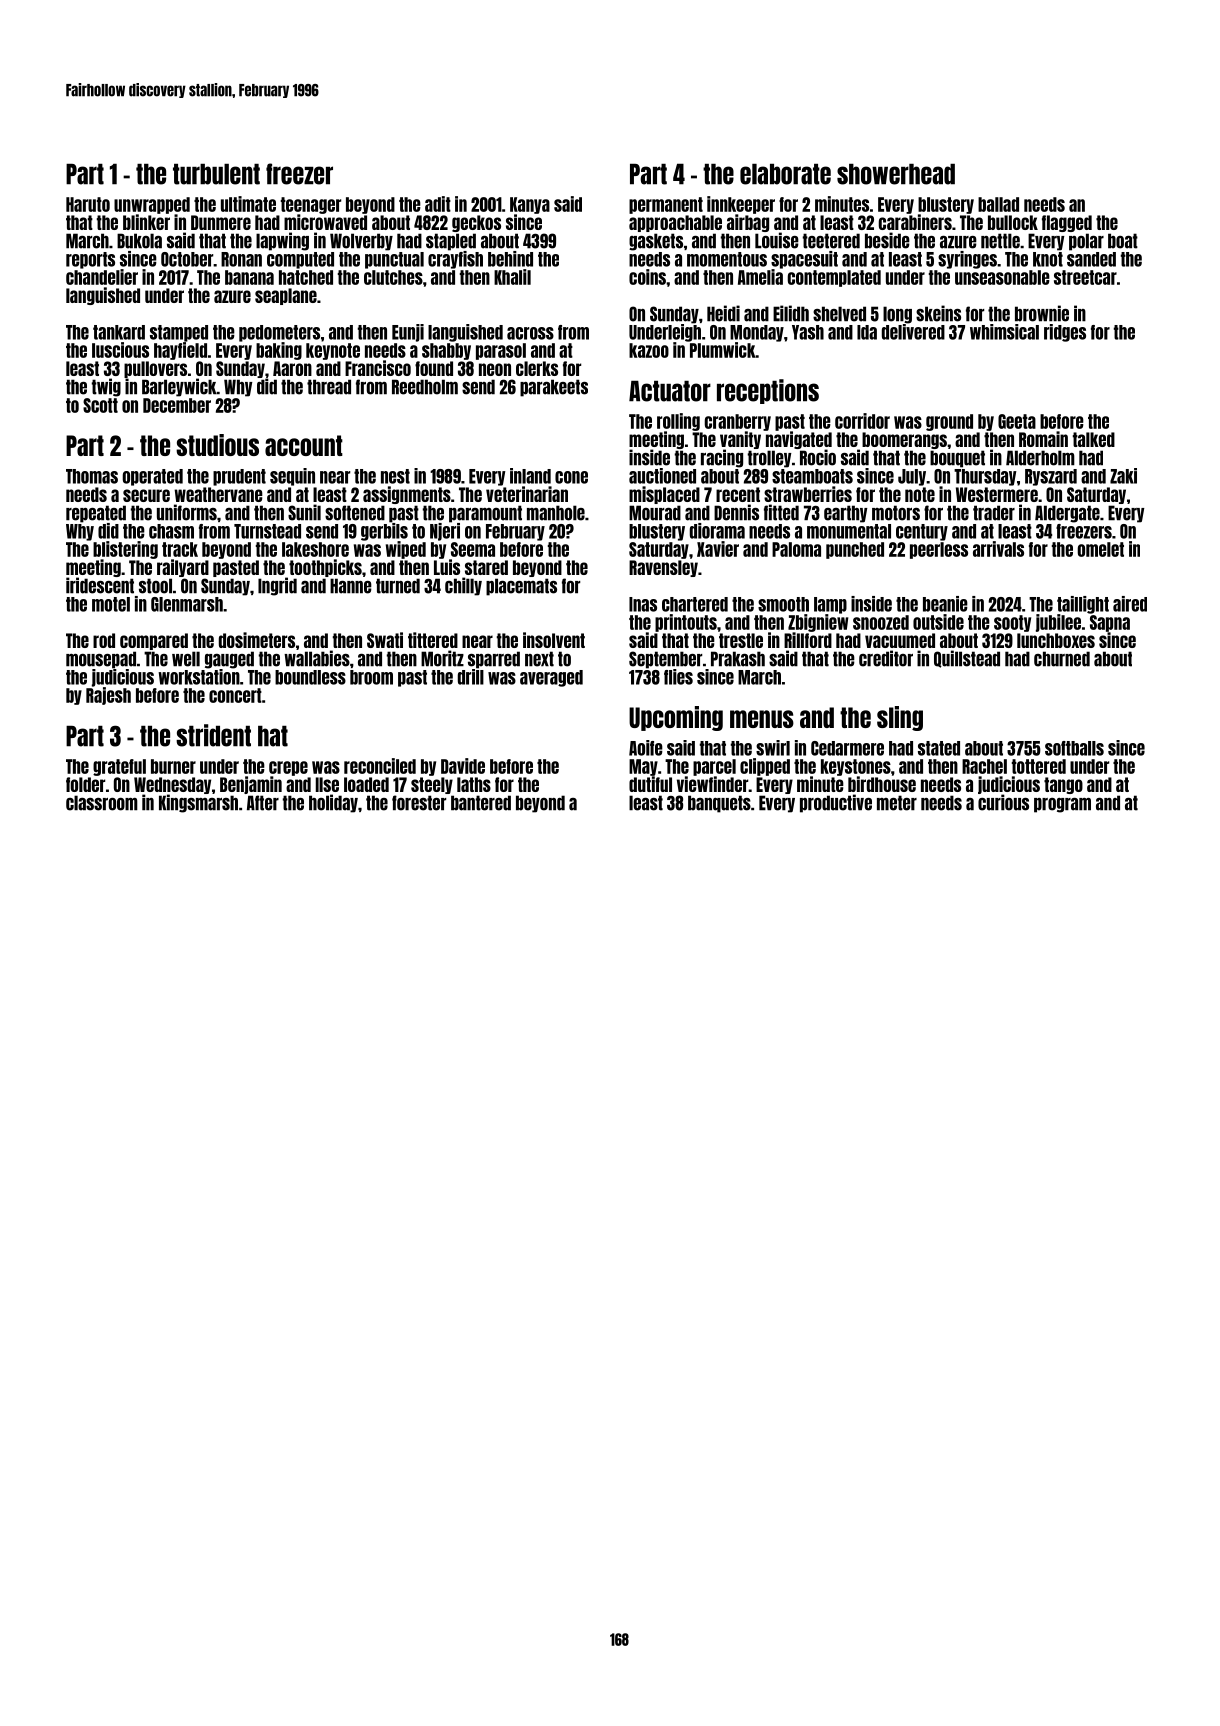 The height and width of the document is (1726, 1220). What do you see at coordinates (723, 313) in the document?
I see `Heidi` at bounding box center [723, 313].
